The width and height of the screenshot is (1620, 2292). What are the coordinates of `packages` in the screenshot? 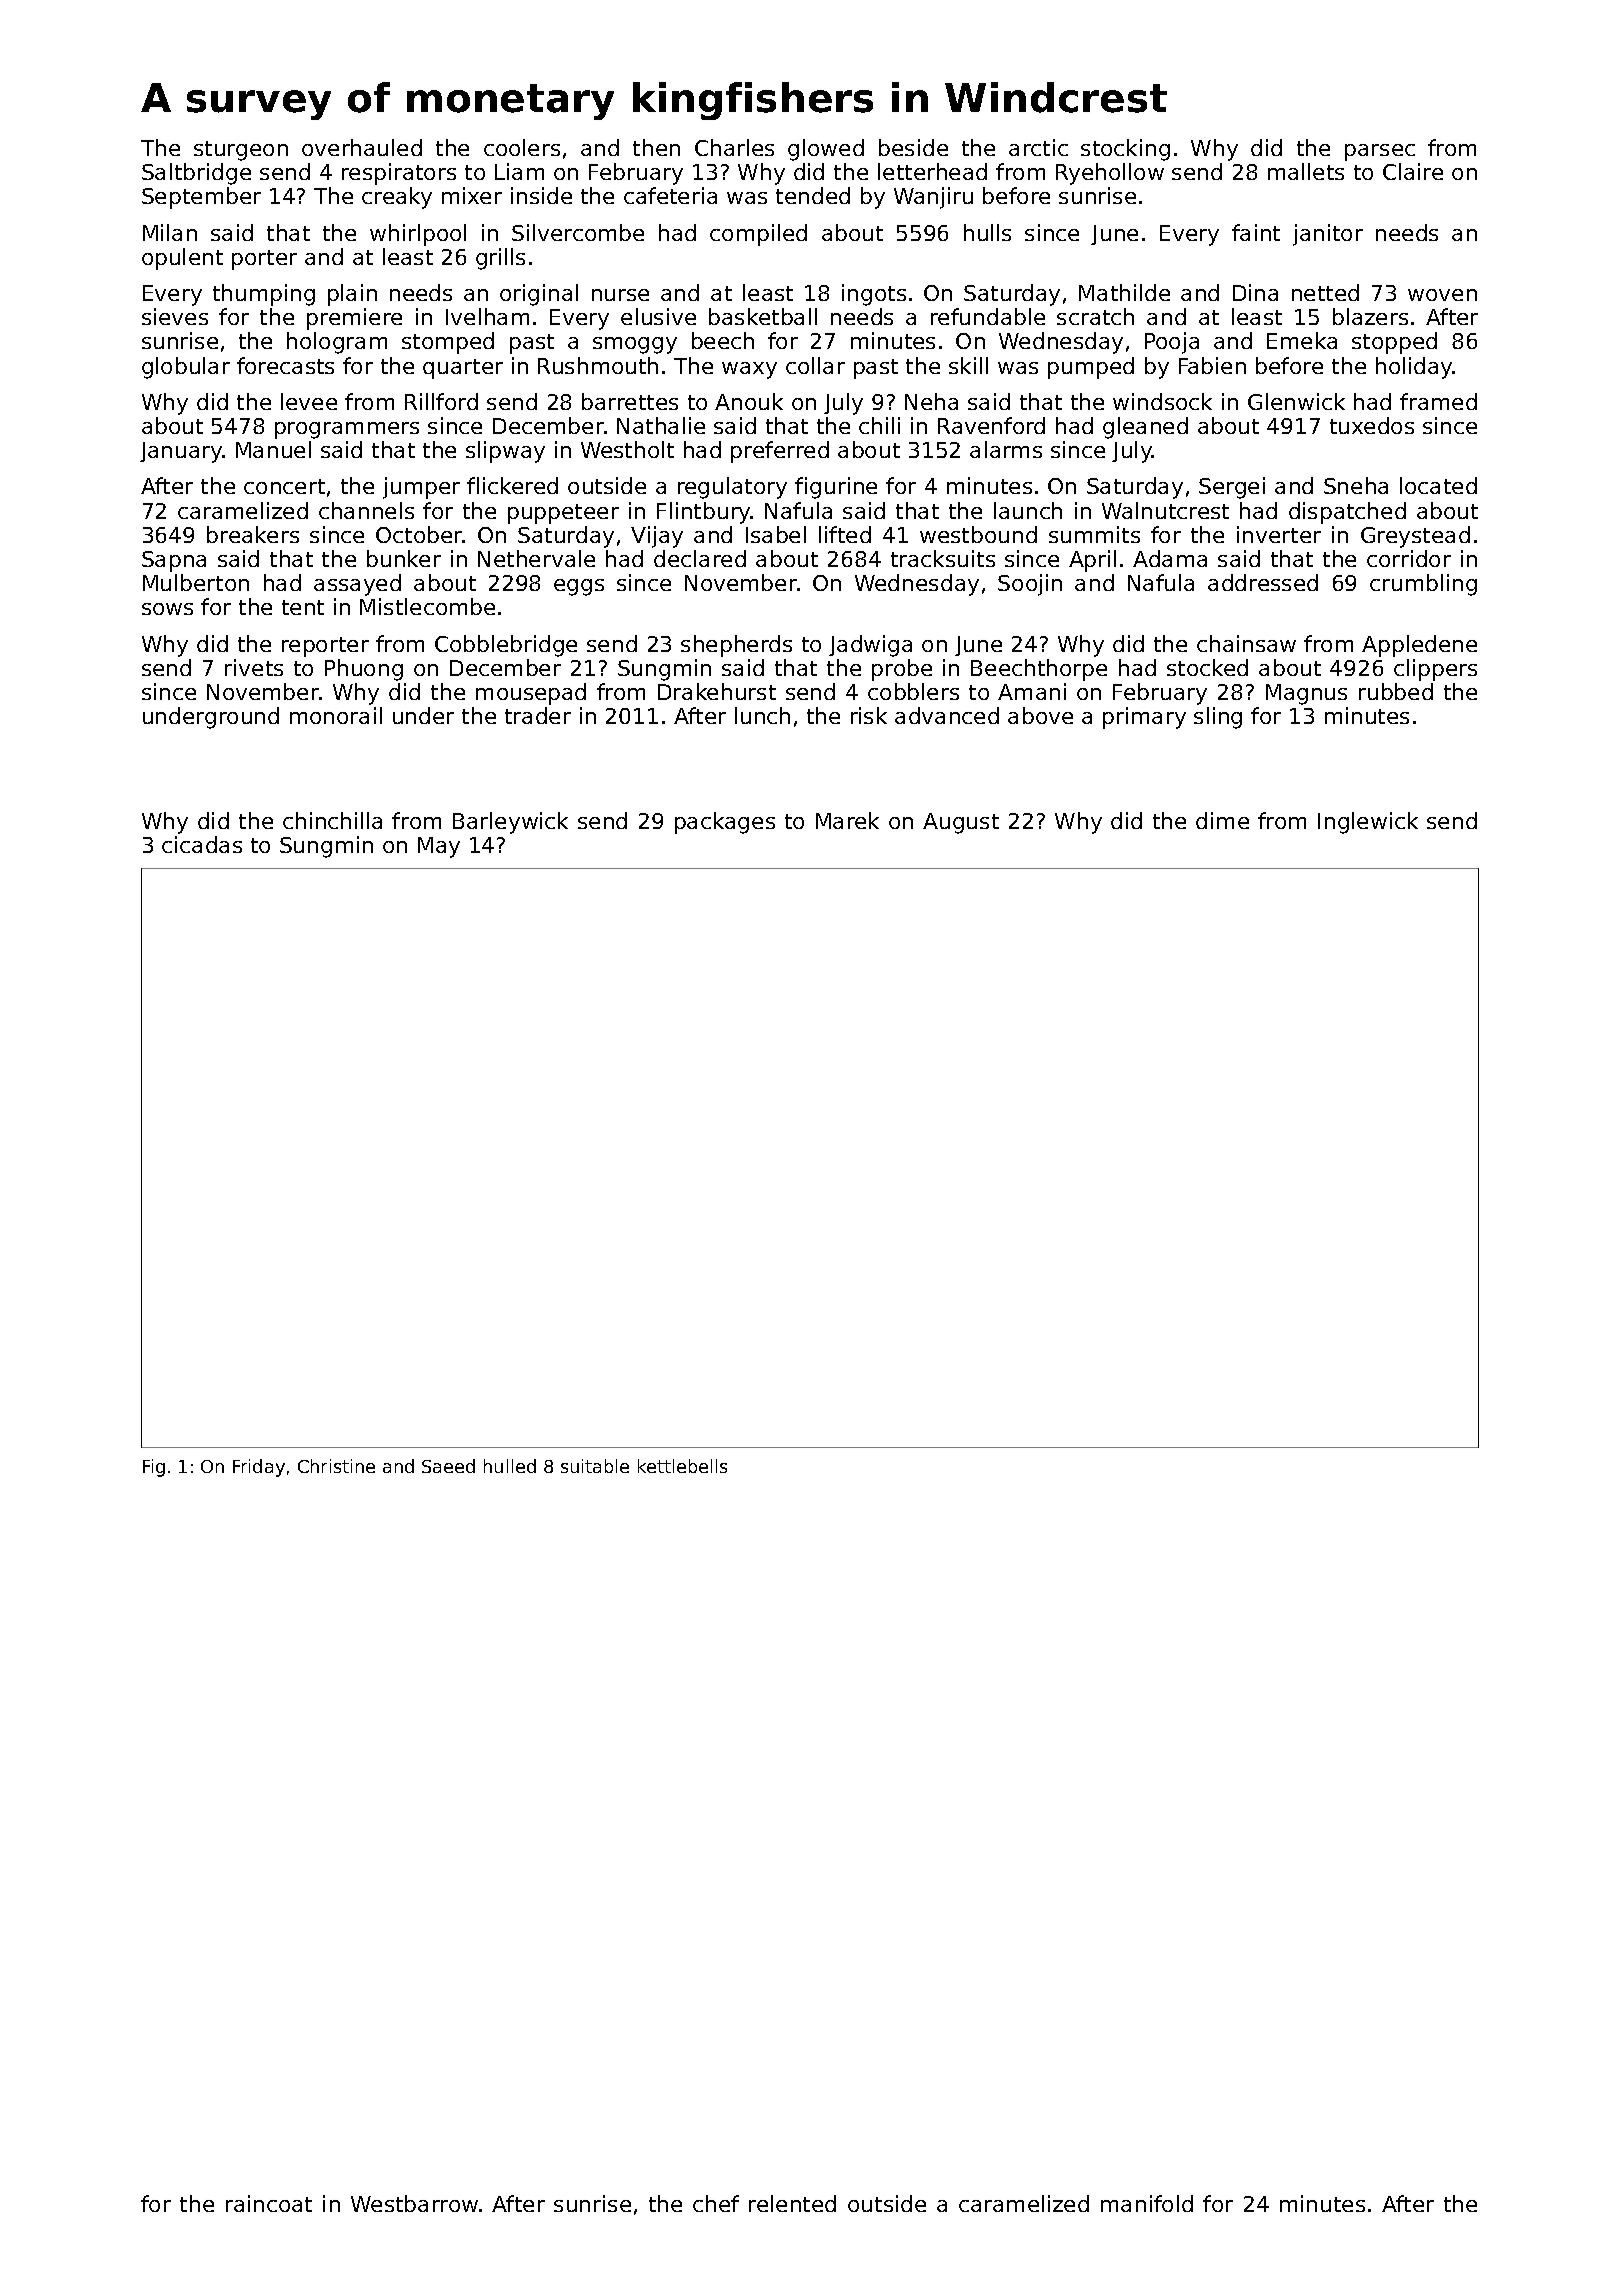 It's located at (725, 823).
